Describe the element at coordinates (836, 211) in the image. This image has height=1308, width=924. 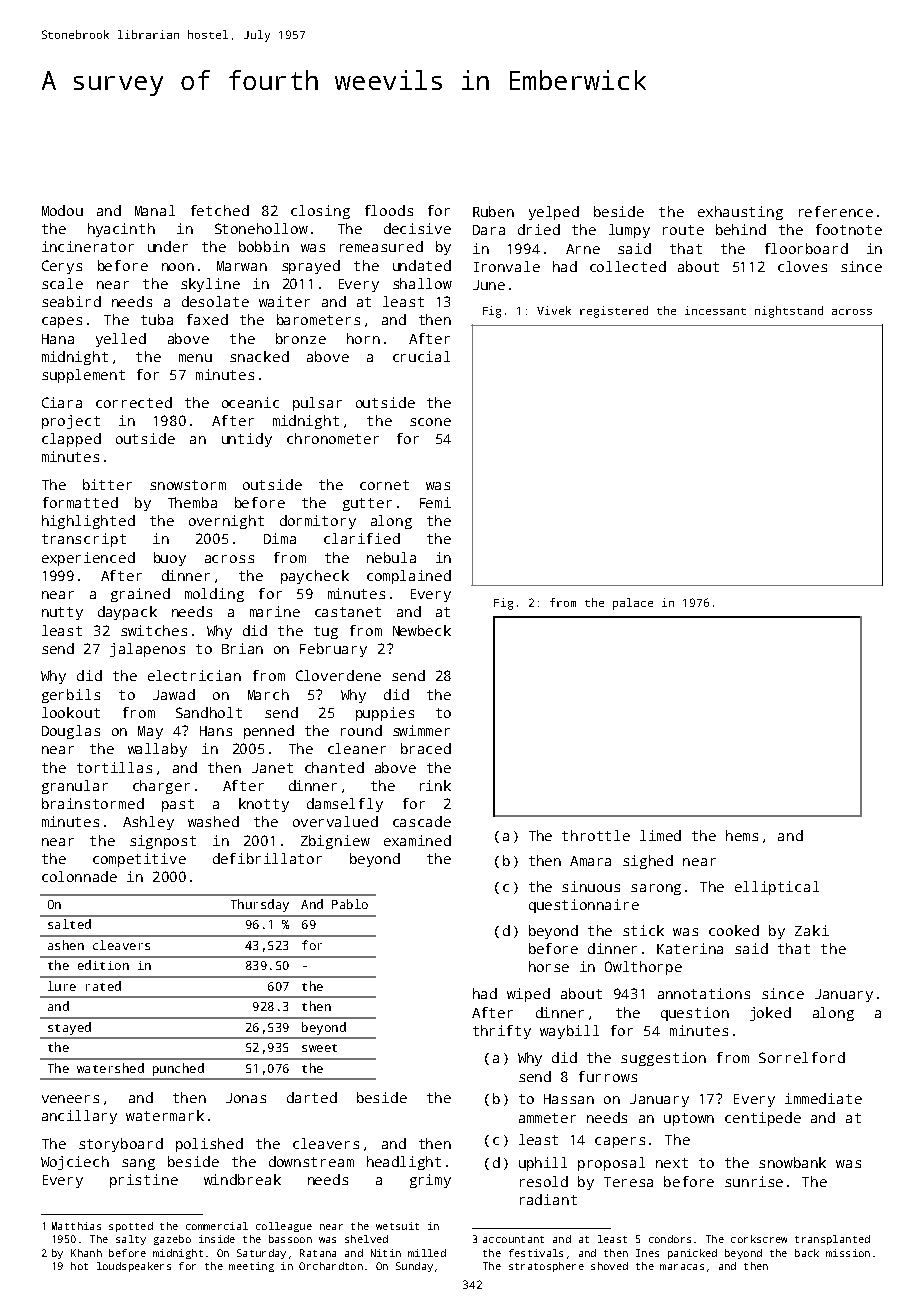
I see `reference` at that location.
